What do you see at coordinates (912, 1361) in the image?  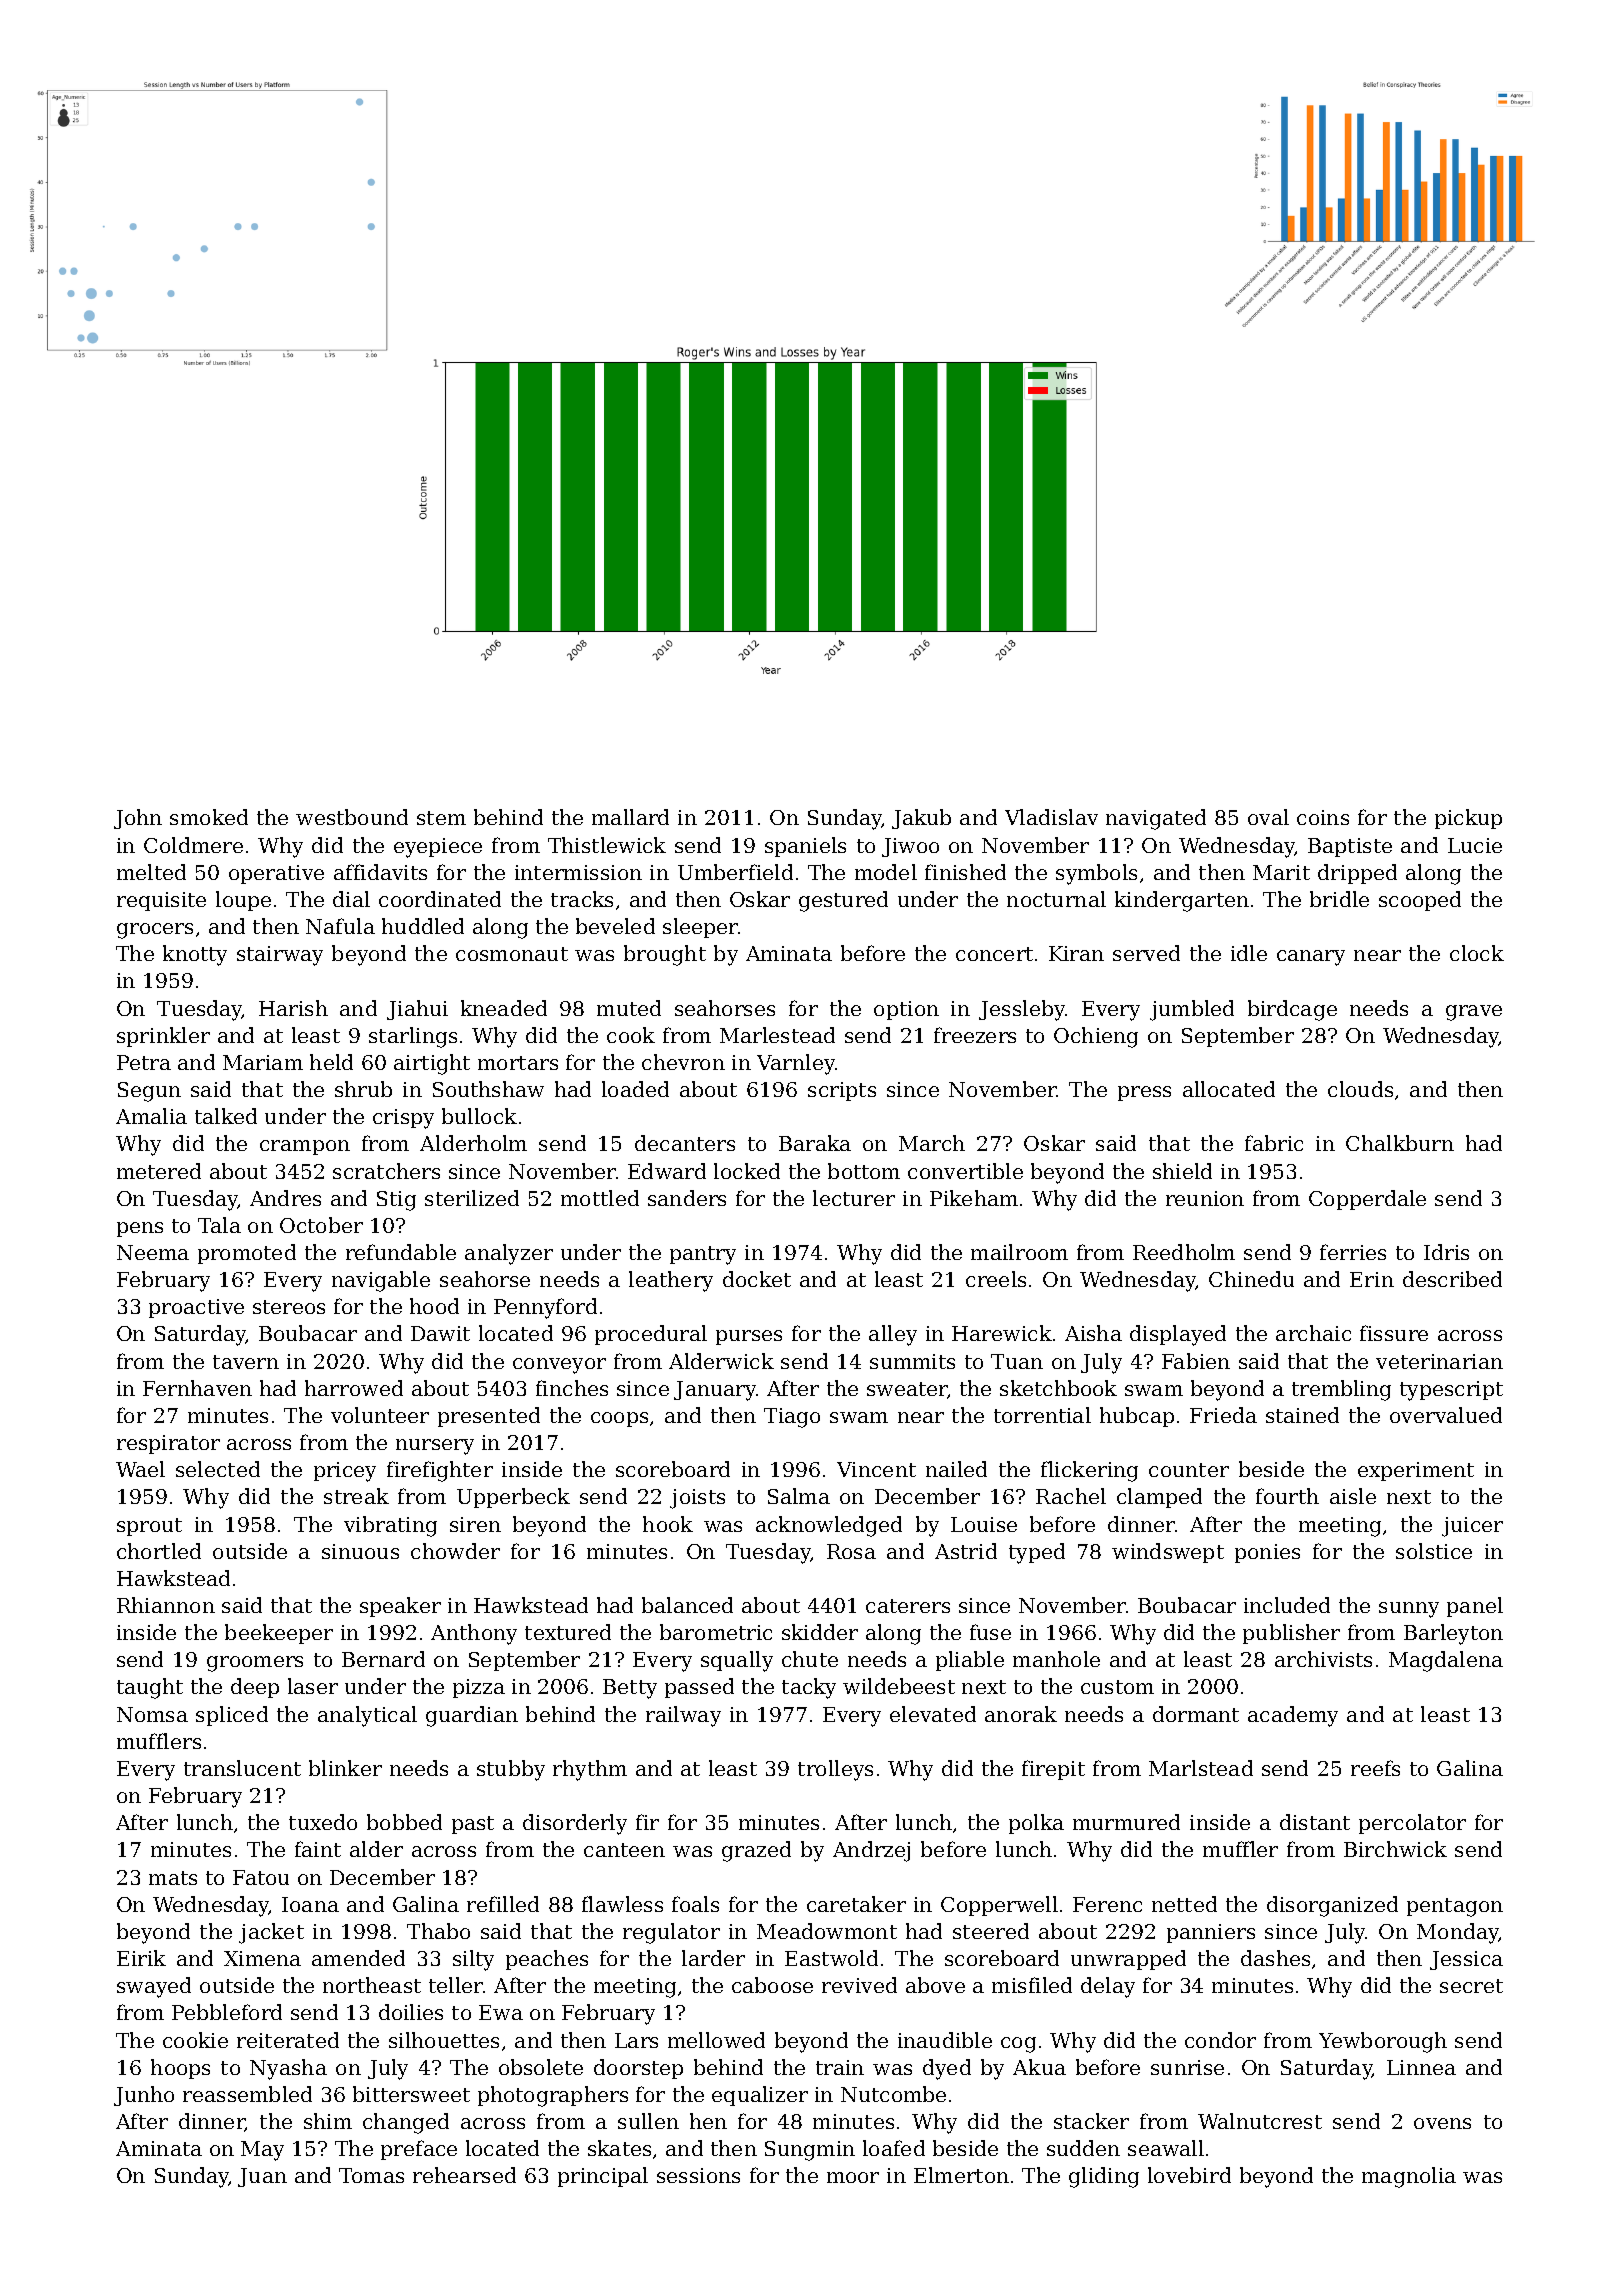 I see `summits` at bounding box center [912, 1361].
